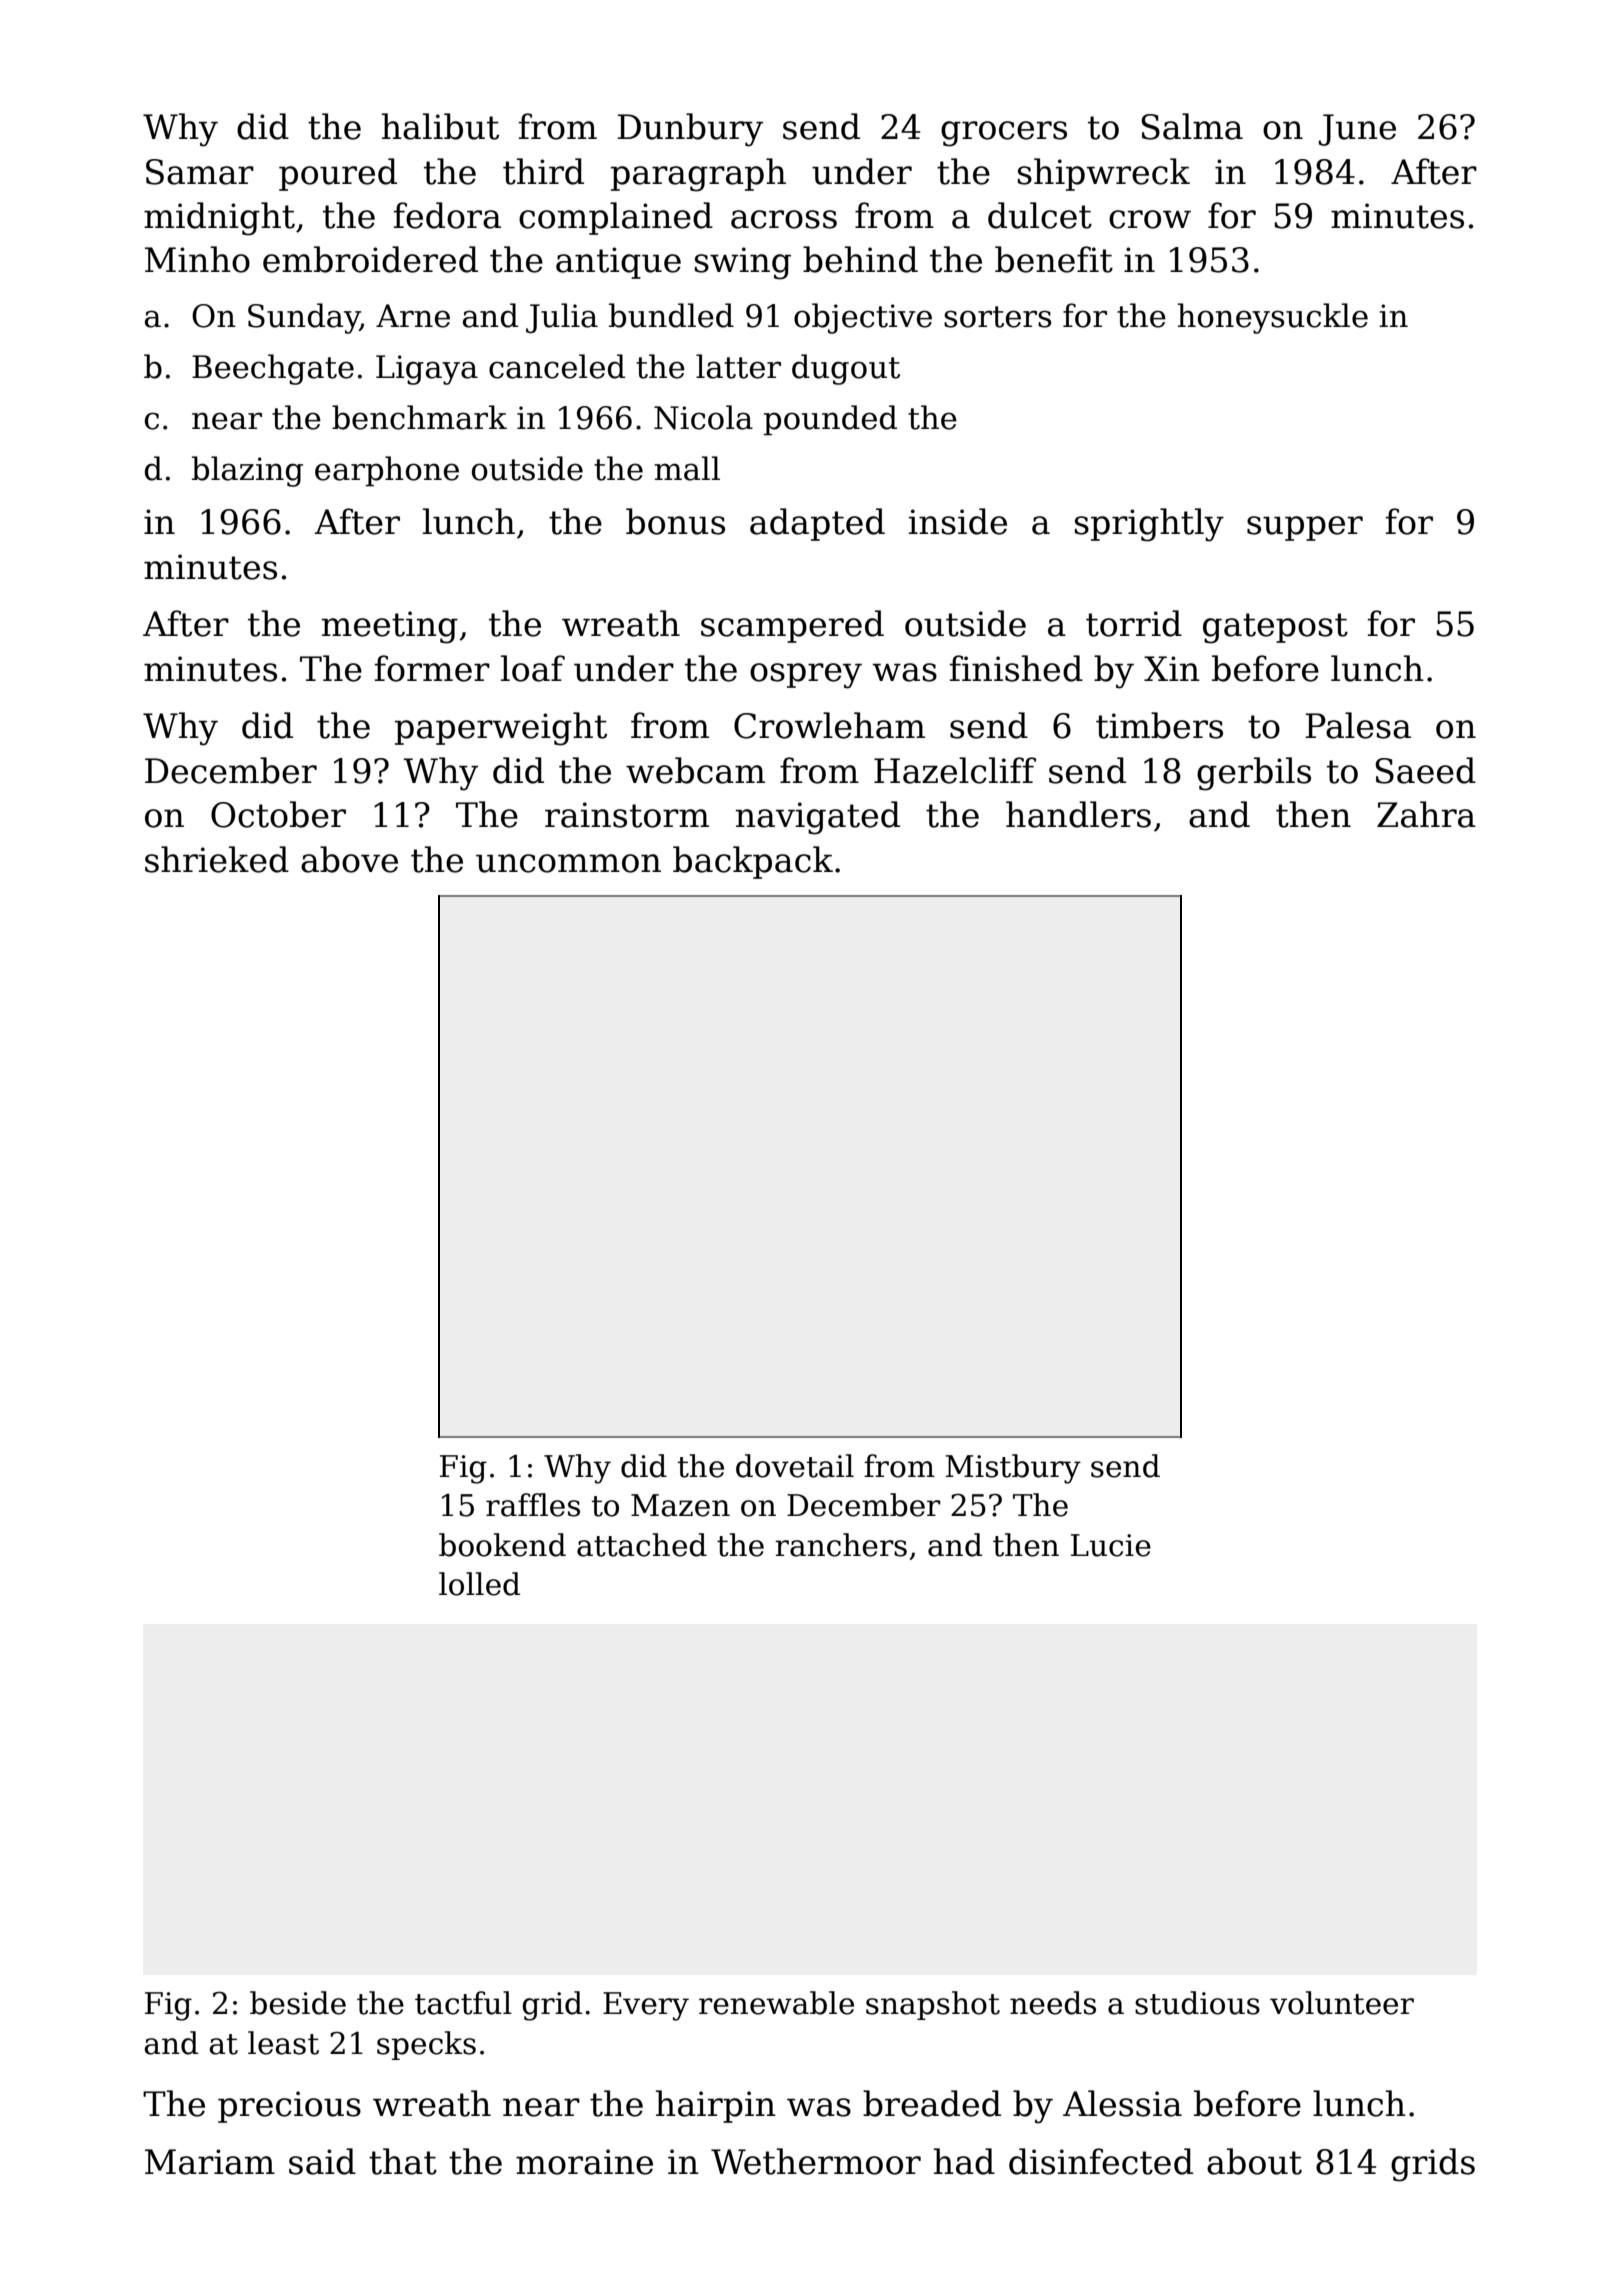 The image size is (1620, 2292). What do you see at coordinates (1111, 1545) in the screenshot?
I see `Lucie` at bounding box center [1111, 1545].
